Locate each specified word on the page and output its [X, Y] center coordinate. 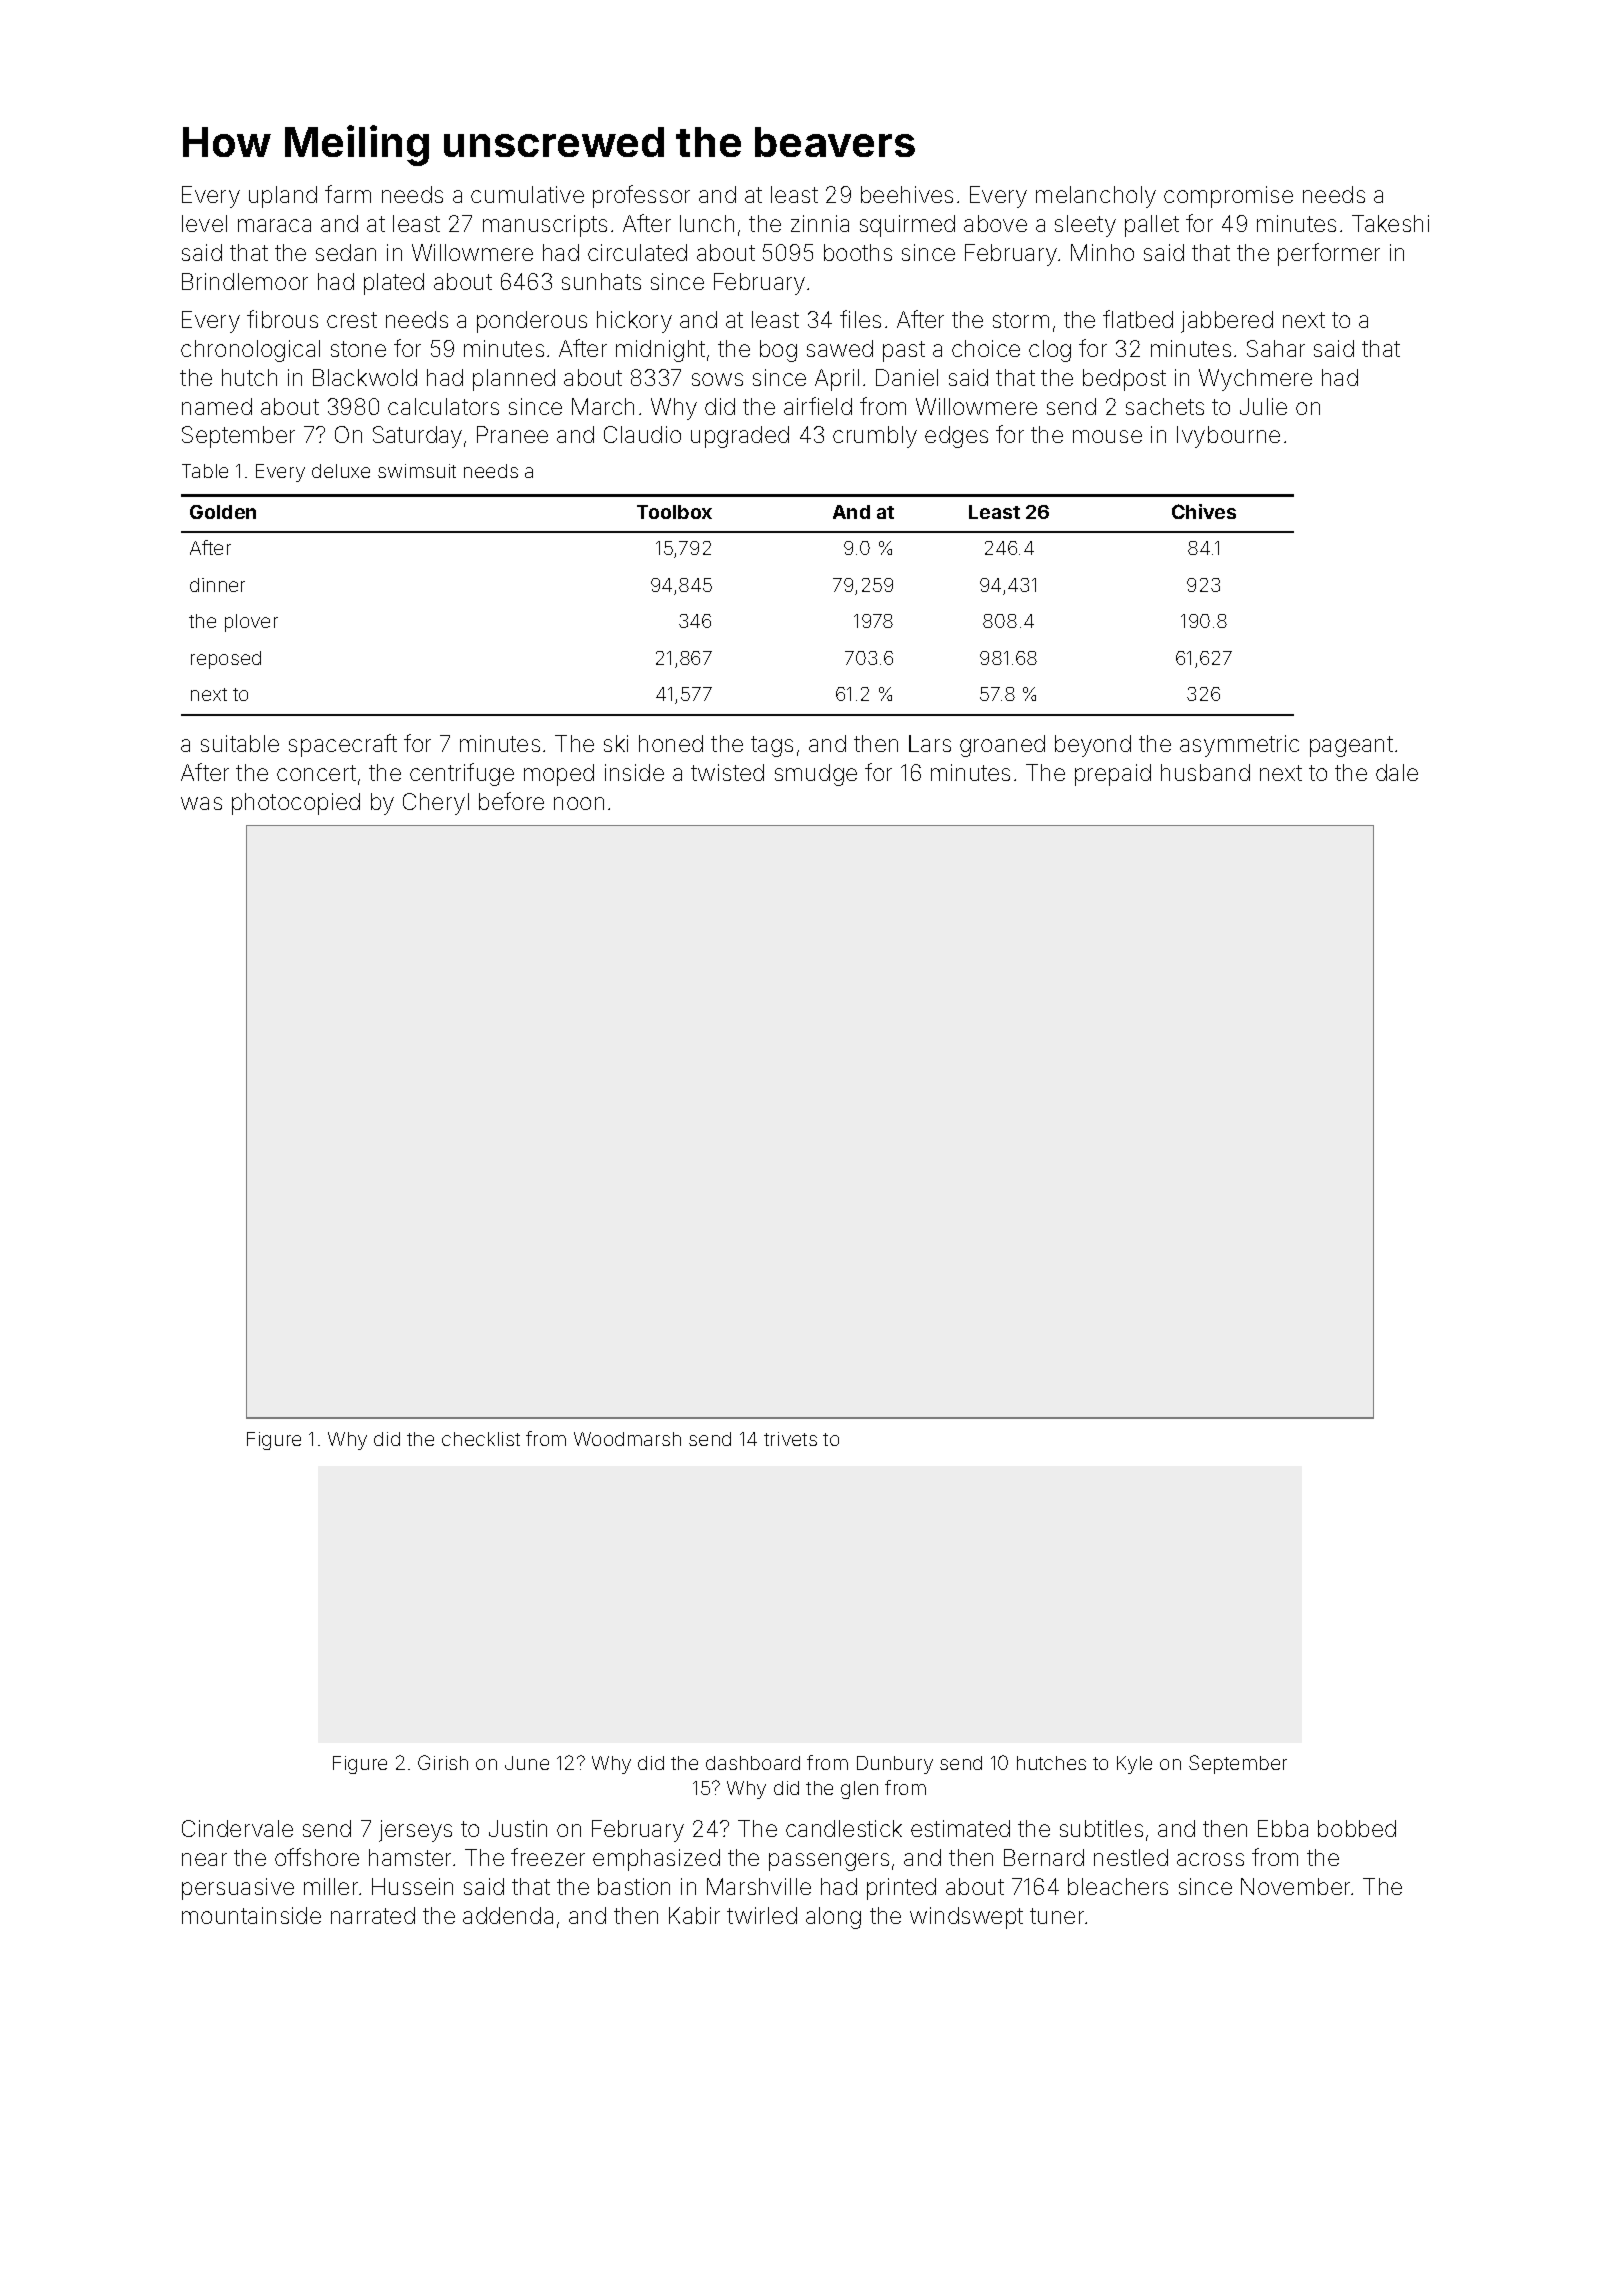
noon [579, 803]
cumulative [527, 194]
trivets [790, 1439]
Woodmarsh [627, 1439]
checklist [481, 1439]
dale [1397, 772]
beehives [907, 194]
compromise [1228, 197]
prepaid [1113, 775]
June [527, 1763]
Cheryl [436, 804]
